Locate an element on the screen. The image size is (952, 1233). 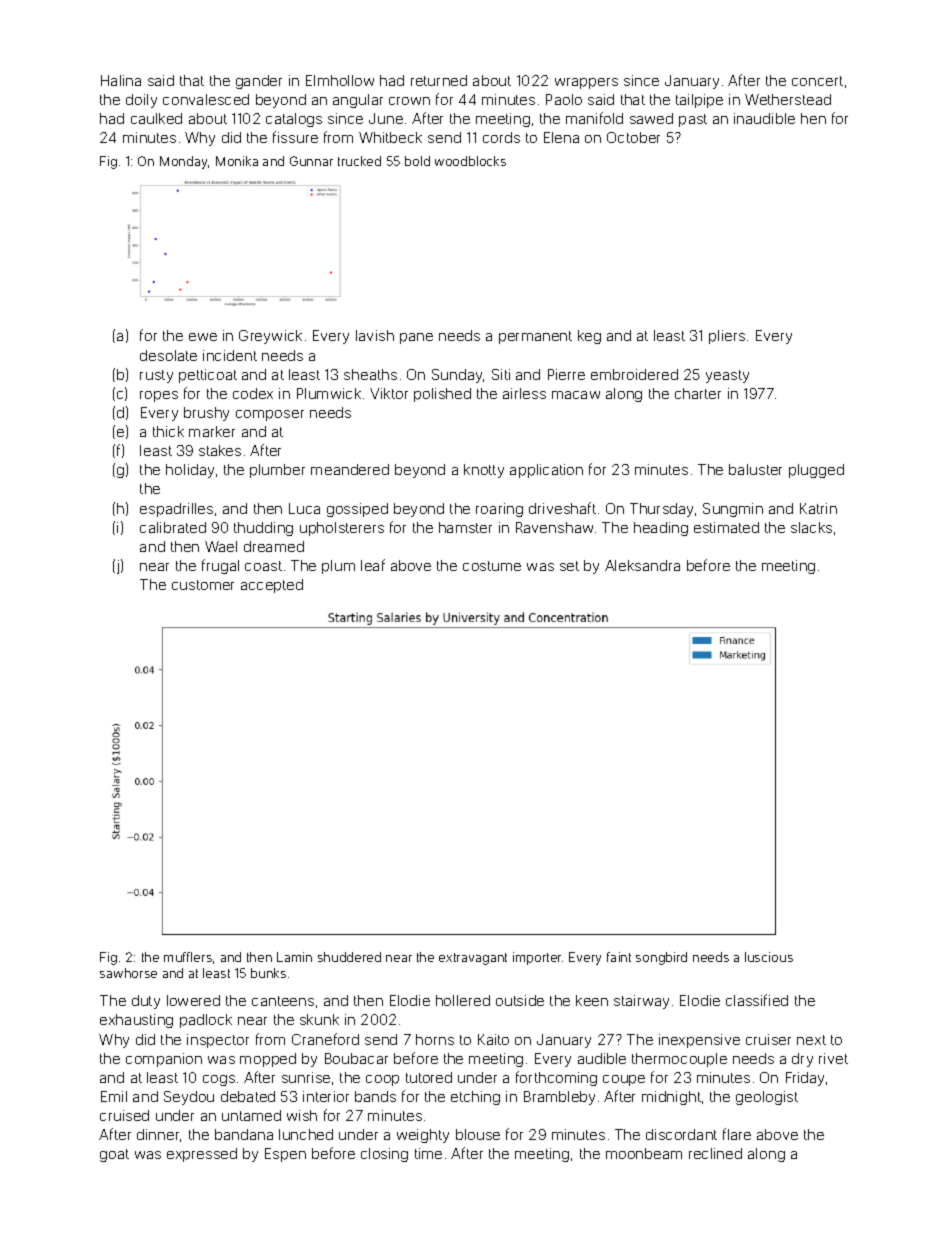
Halina is located at coordinates (121, 80).
